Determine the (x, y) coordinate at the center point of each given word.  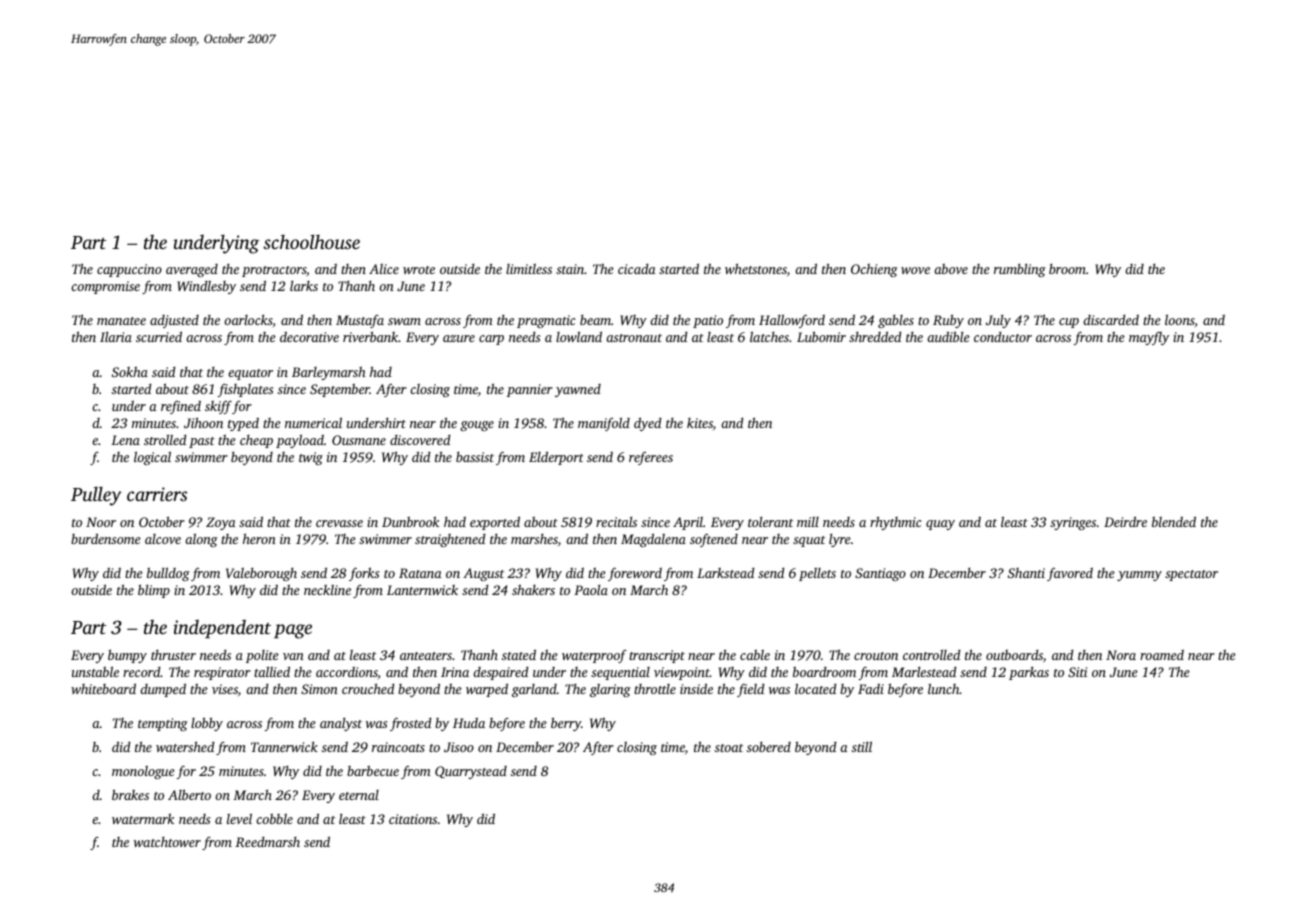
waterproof (594, 656)
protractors (274, 271)
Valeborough (261, 574)
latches (769, 336)
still (862, 746)
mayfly (1149, 338)
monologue (143, 772)
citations (413, 819)
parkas (1029, 673)
